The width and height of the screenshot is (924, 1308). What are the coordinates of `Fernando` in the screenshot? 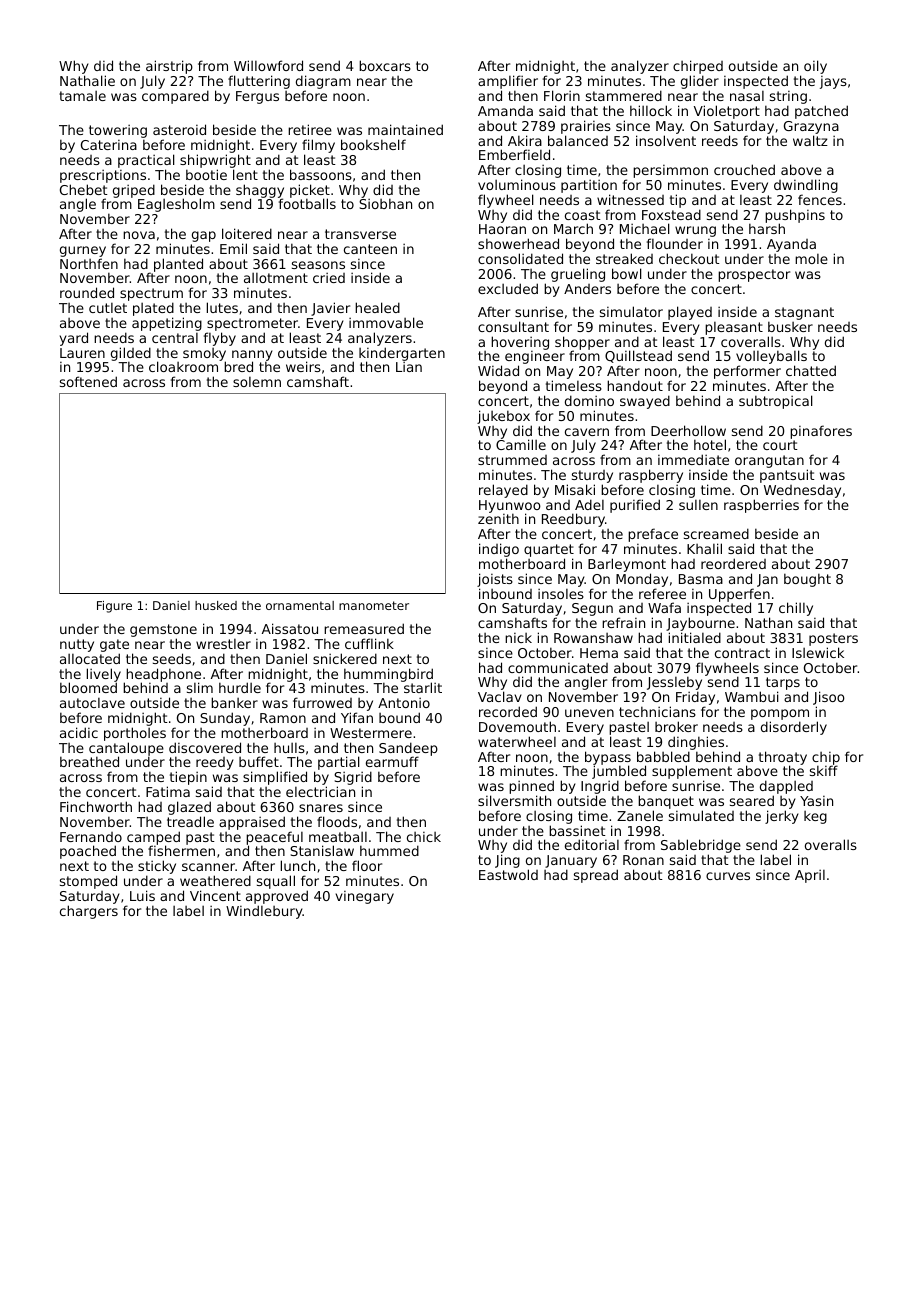 It's located at (91, 837).
